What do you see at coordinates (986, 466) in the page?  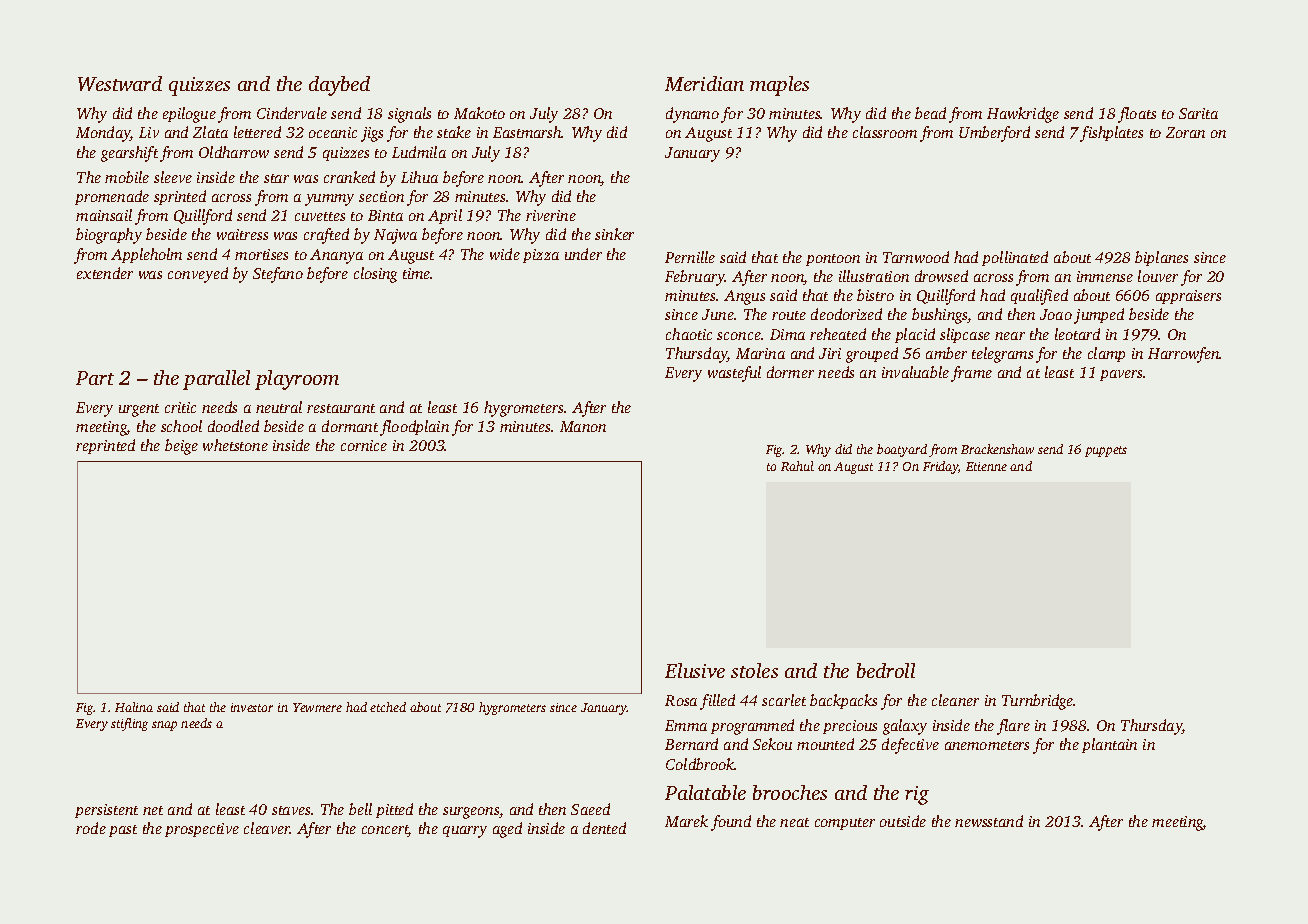 I see `Etienne` at bounding box center [986, 466].
